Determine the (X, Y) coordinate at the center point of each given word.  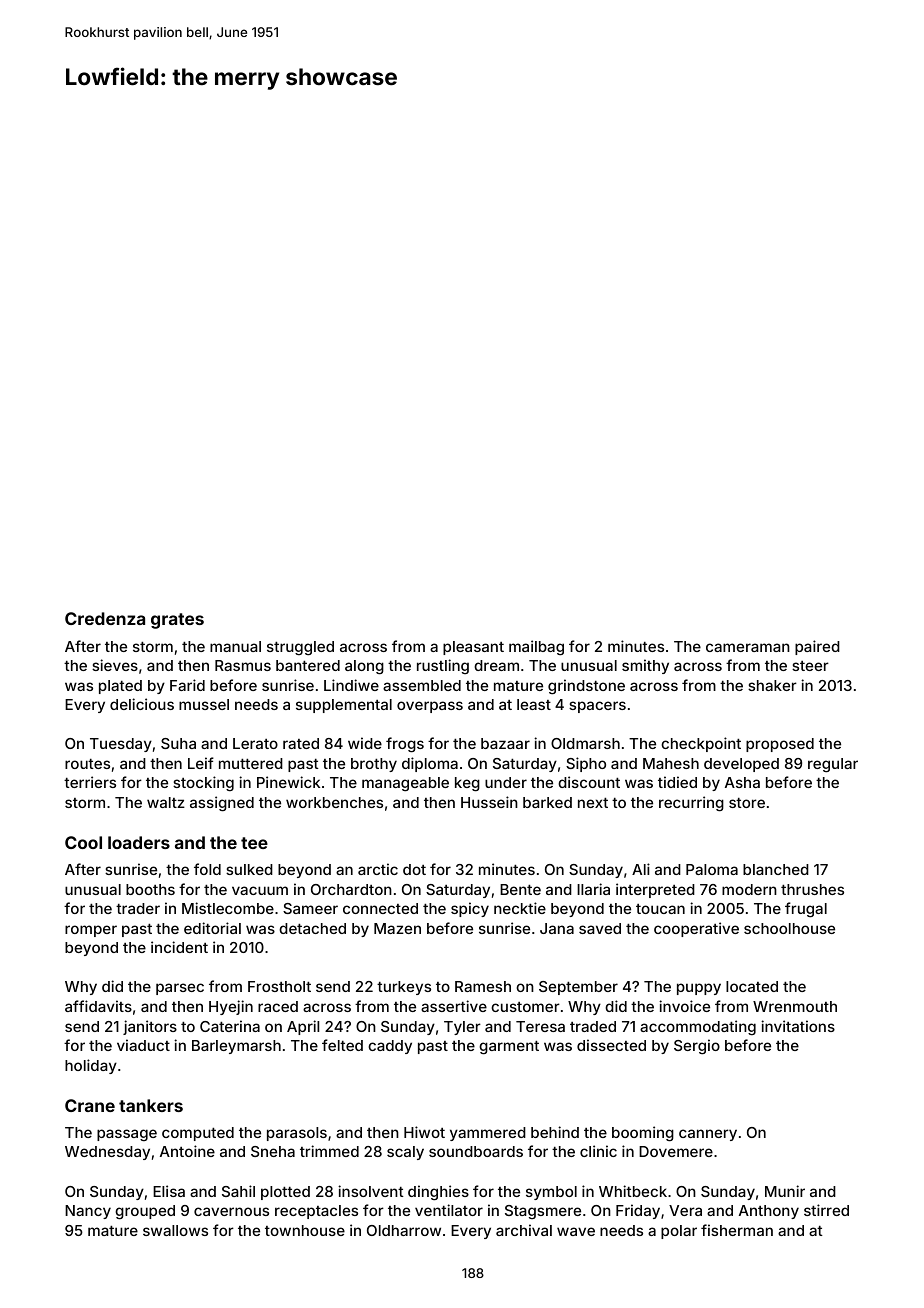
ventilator (449, 1210)
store (747, 803)
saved (600, 928)
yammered (488, 1134)
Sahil (238, 1191)
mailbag (536, 648)
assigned (222, 804)
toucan (660, 909)
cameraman (748, 647)
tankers (151, 1105)
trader (138, 908)
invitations (798, 1026)
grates (177, 621)
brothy (374, 765)
